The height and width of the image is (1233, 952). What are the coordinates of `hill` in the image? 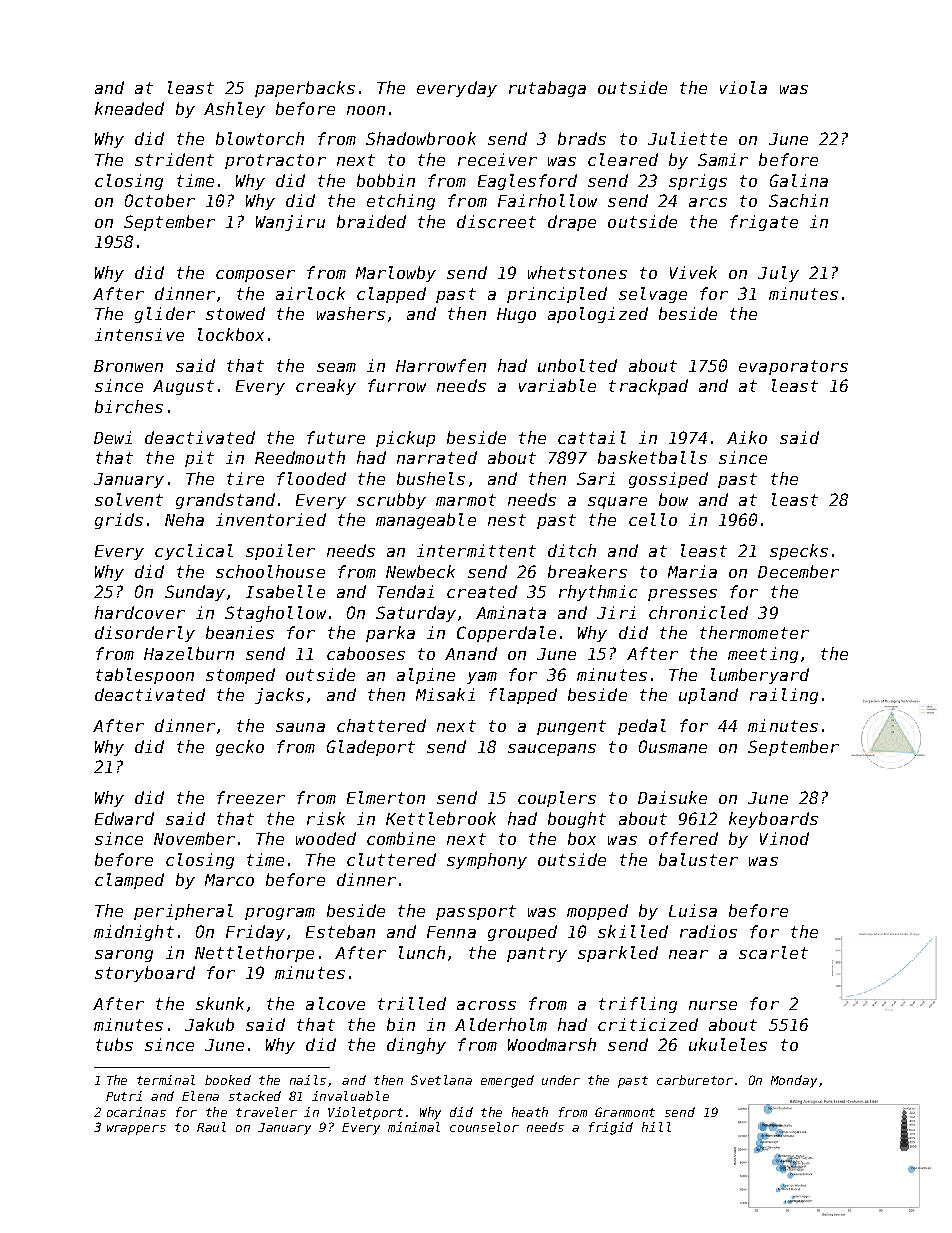 It's located at (656, 1127).
